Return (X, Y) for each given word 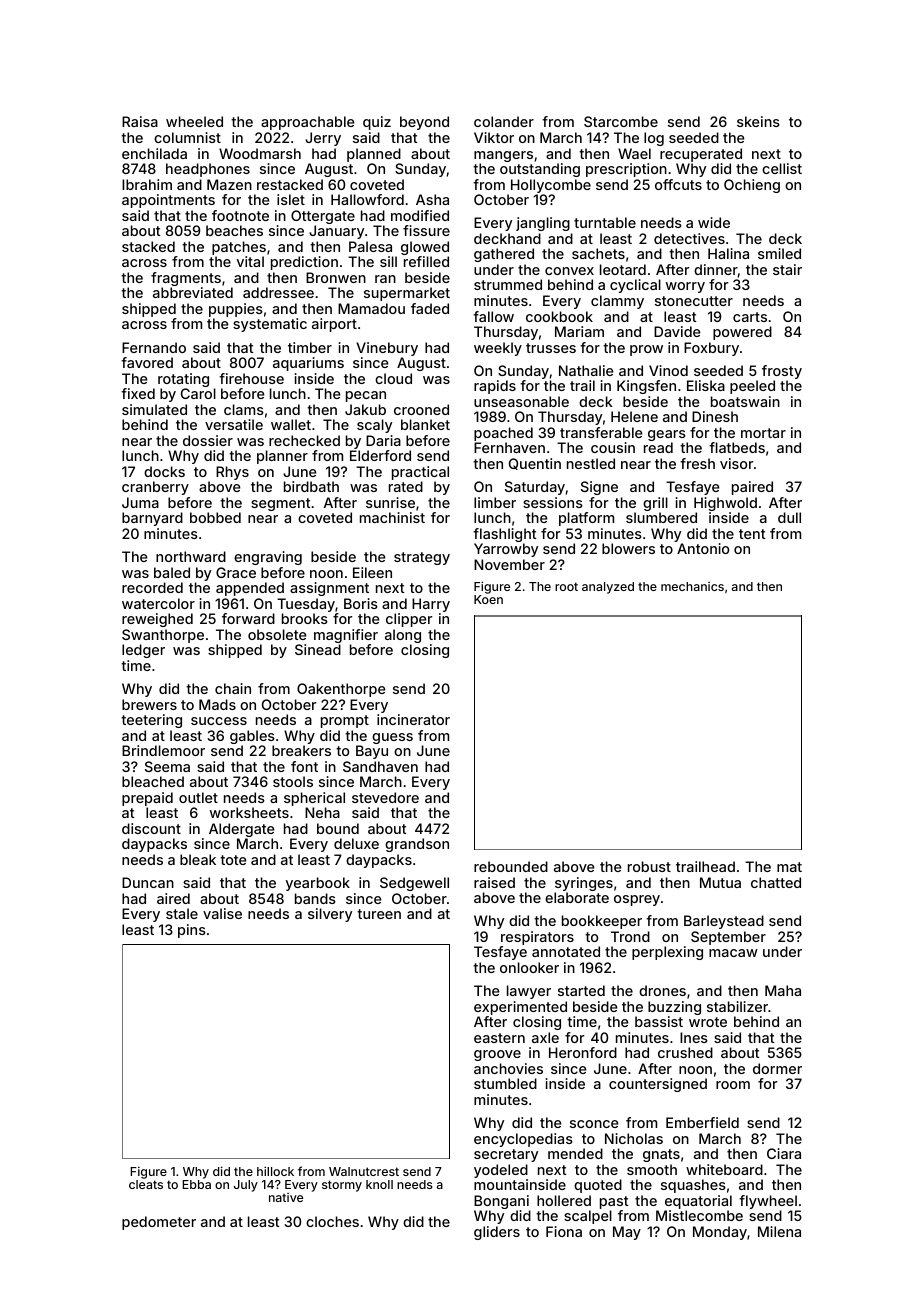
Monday (720, 1233)
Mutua (720, 882)
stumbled (505, 1083)
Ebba (196, 1184)
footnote (240, 215)
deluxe (356, 843)
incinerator (413, 719)
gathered (504, 255)
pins (192, 931)
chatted (776, 882)
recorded (152, 587)
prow (646, 350)
